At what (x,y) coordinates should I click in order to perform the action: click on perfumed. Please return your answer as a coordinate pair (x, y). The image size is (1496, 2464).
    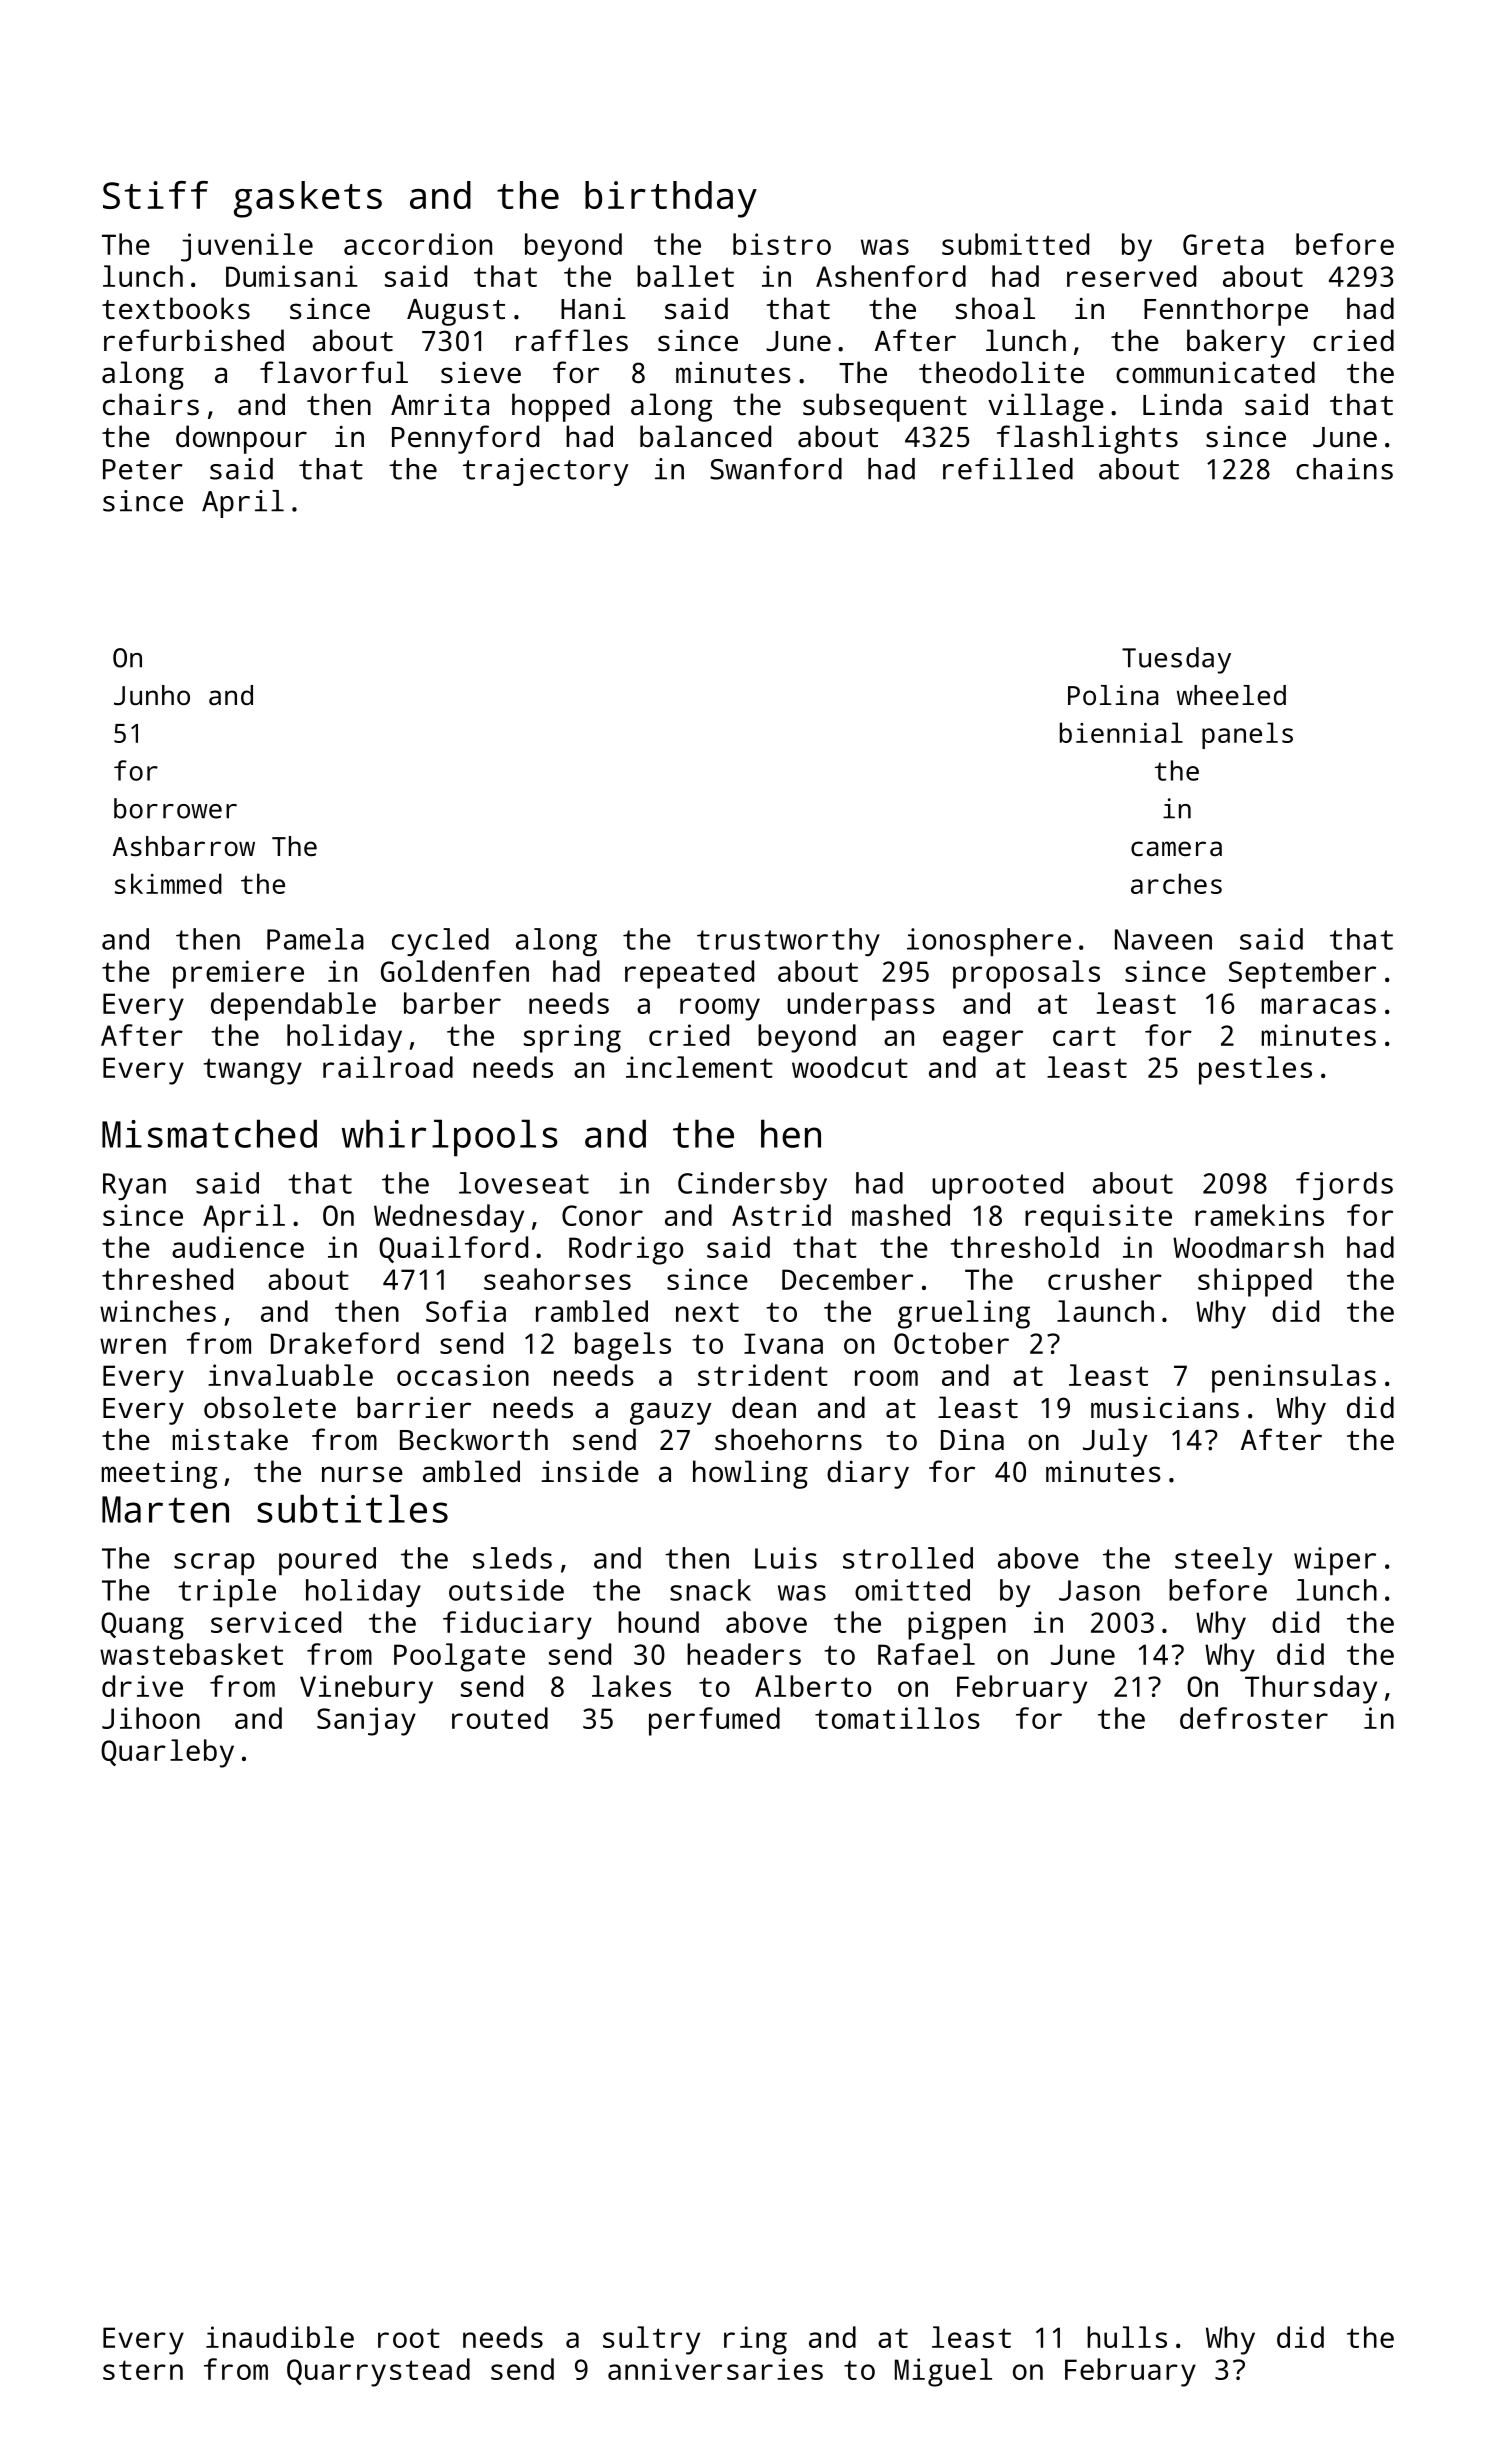
    Looking at the image, I should click on (714, 1721).
